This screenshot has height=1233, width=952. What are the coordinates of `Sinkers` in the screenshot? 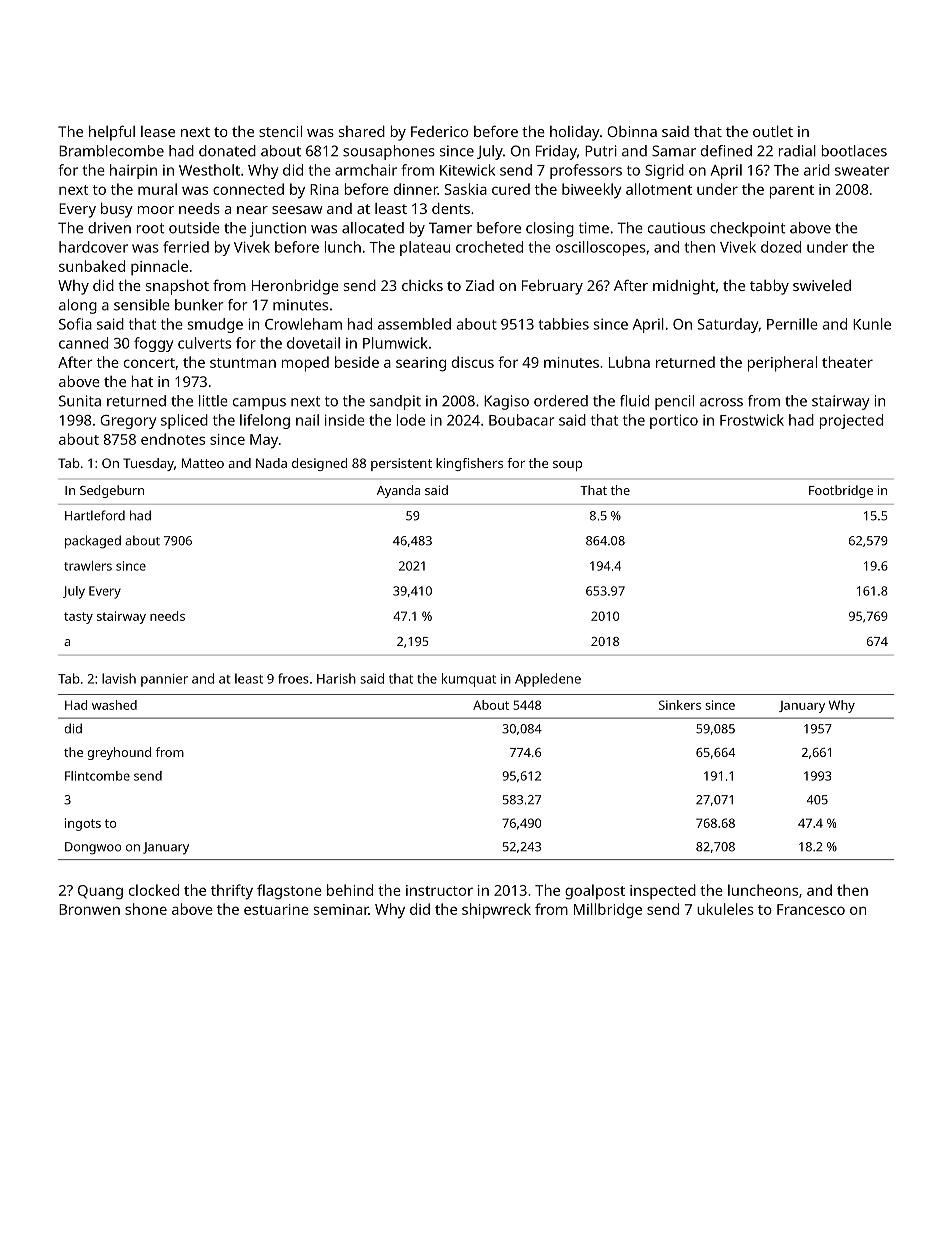 It's located at (680, 705).
